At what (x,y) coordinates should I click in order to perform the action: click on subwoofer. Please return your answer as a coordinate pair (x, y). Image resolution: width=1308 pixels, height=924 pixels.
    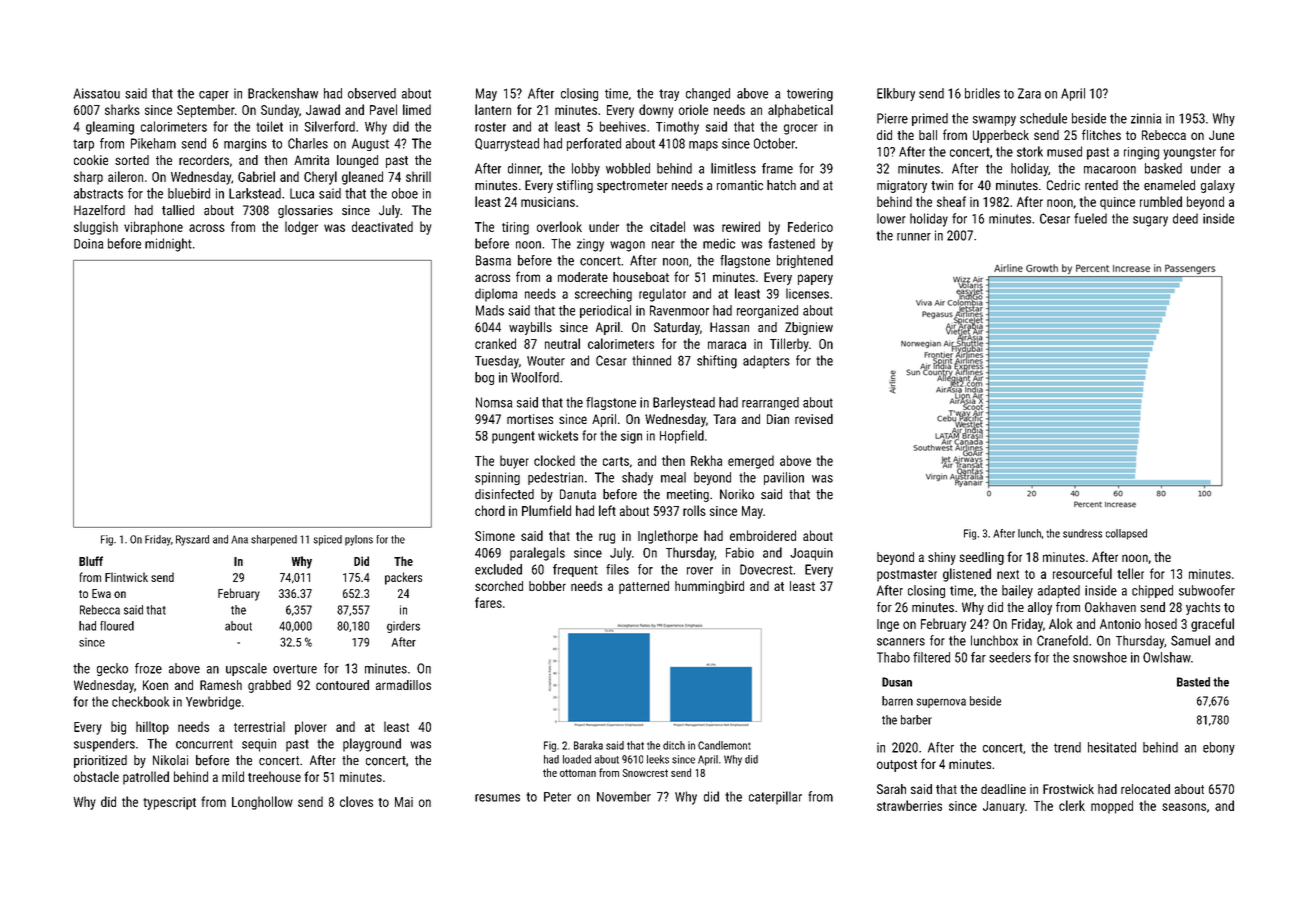
    Looking at the image, I should click on (1207, 590).
